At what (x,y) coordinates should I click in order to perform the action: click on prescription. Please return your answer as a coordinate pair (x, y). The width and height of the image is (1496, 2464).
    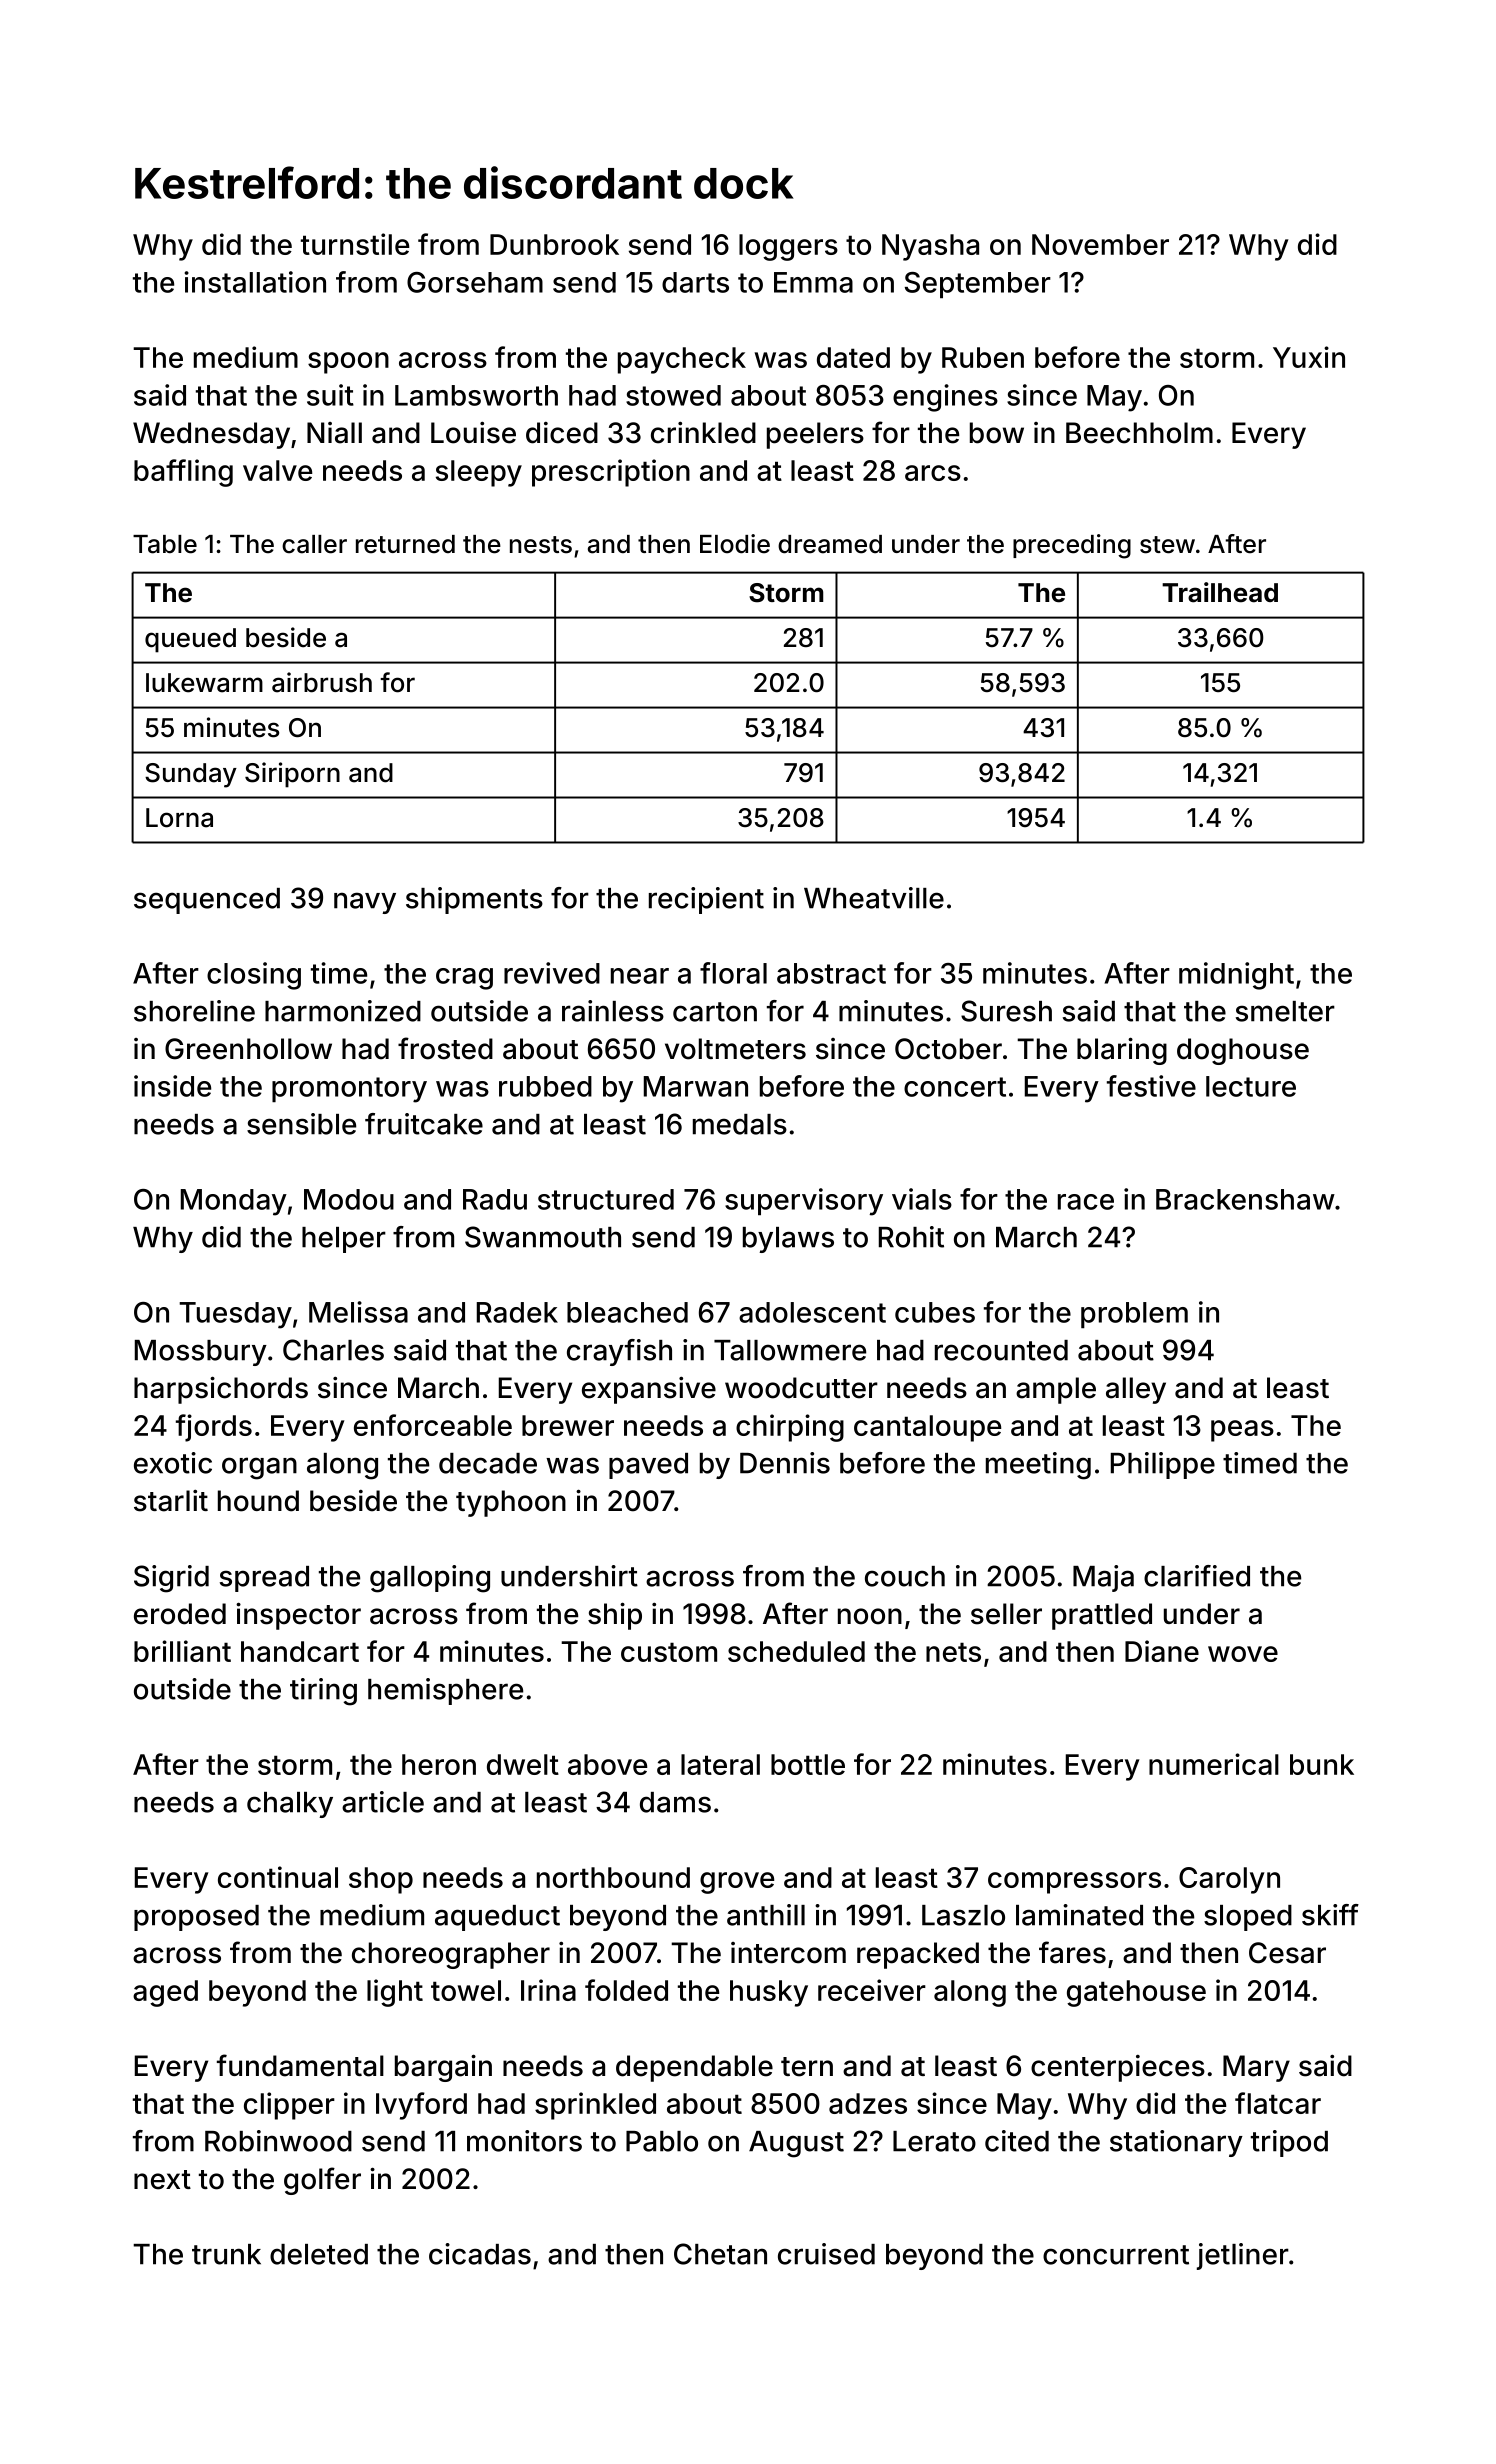
    Looking at the image, I should click on (611, 473).
